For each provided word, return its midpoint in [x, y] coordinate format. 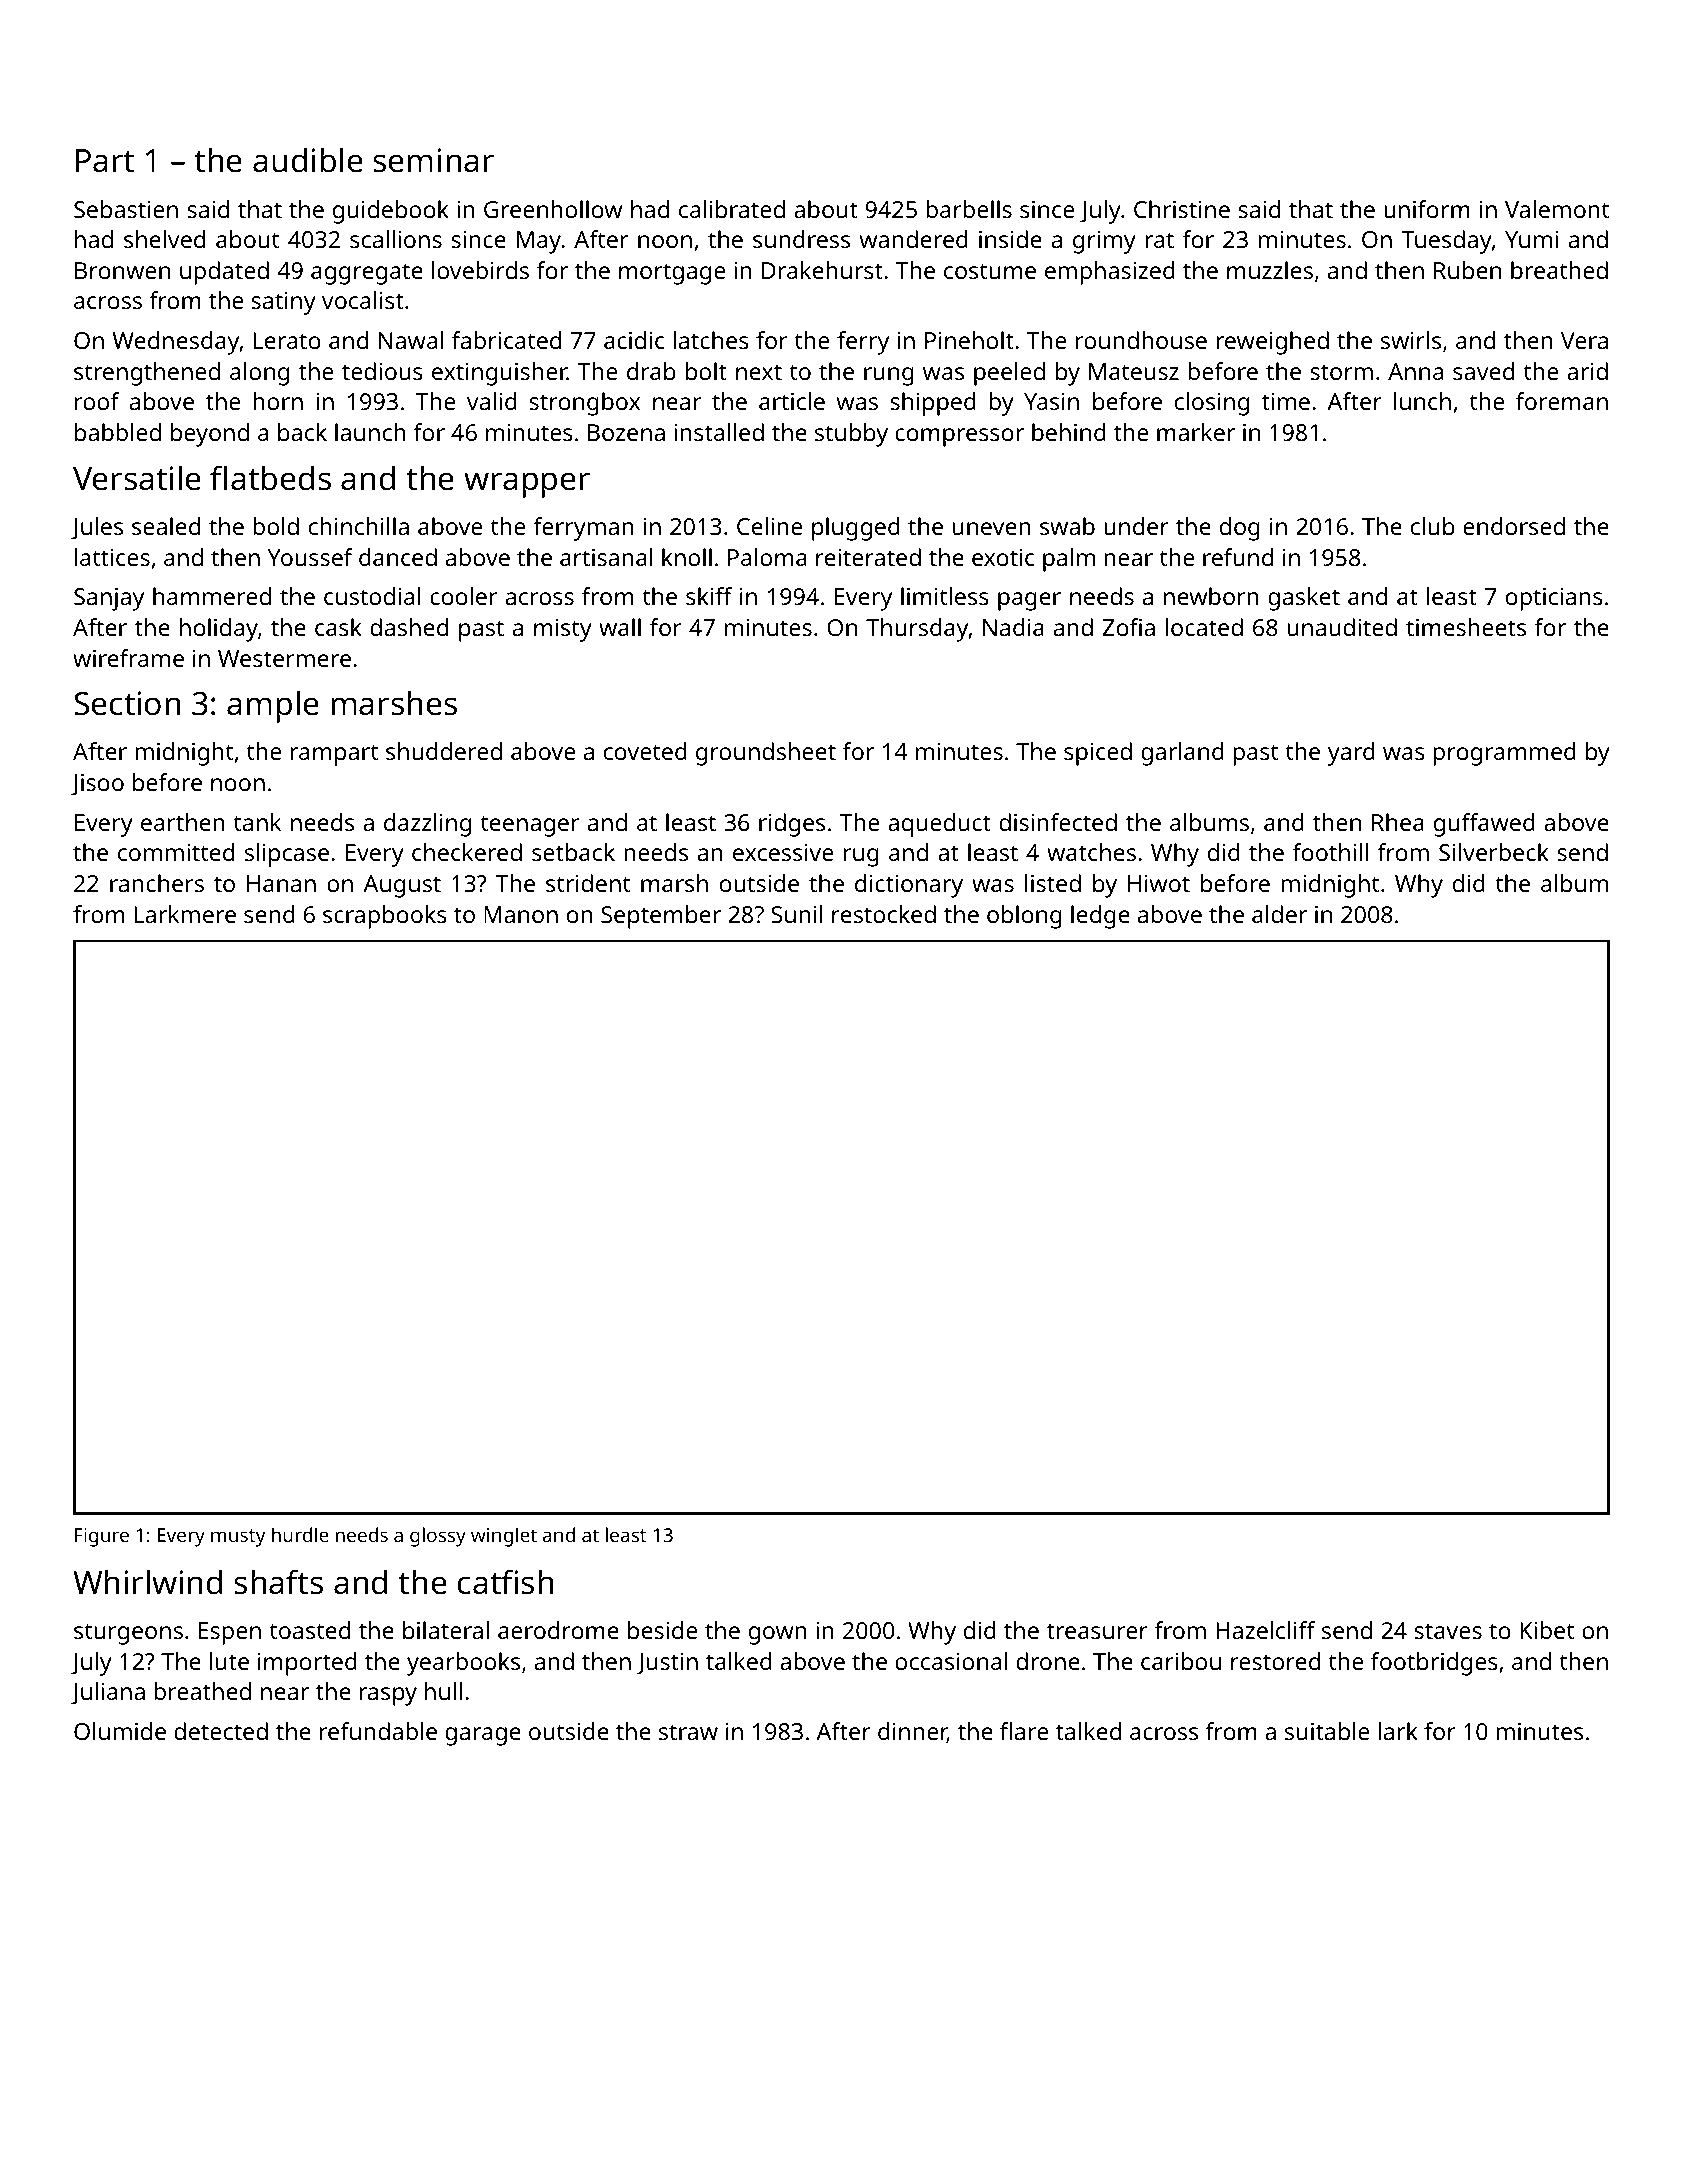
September [661, 917]
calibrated [732, 209]
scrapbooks [385, 917]
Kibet [1547, 1630]
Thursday [917, 630]
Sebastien [126, 209]
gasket [1304, 599]
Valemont [1557, 209]
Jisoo [97, 785]
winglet [504, 1537]
